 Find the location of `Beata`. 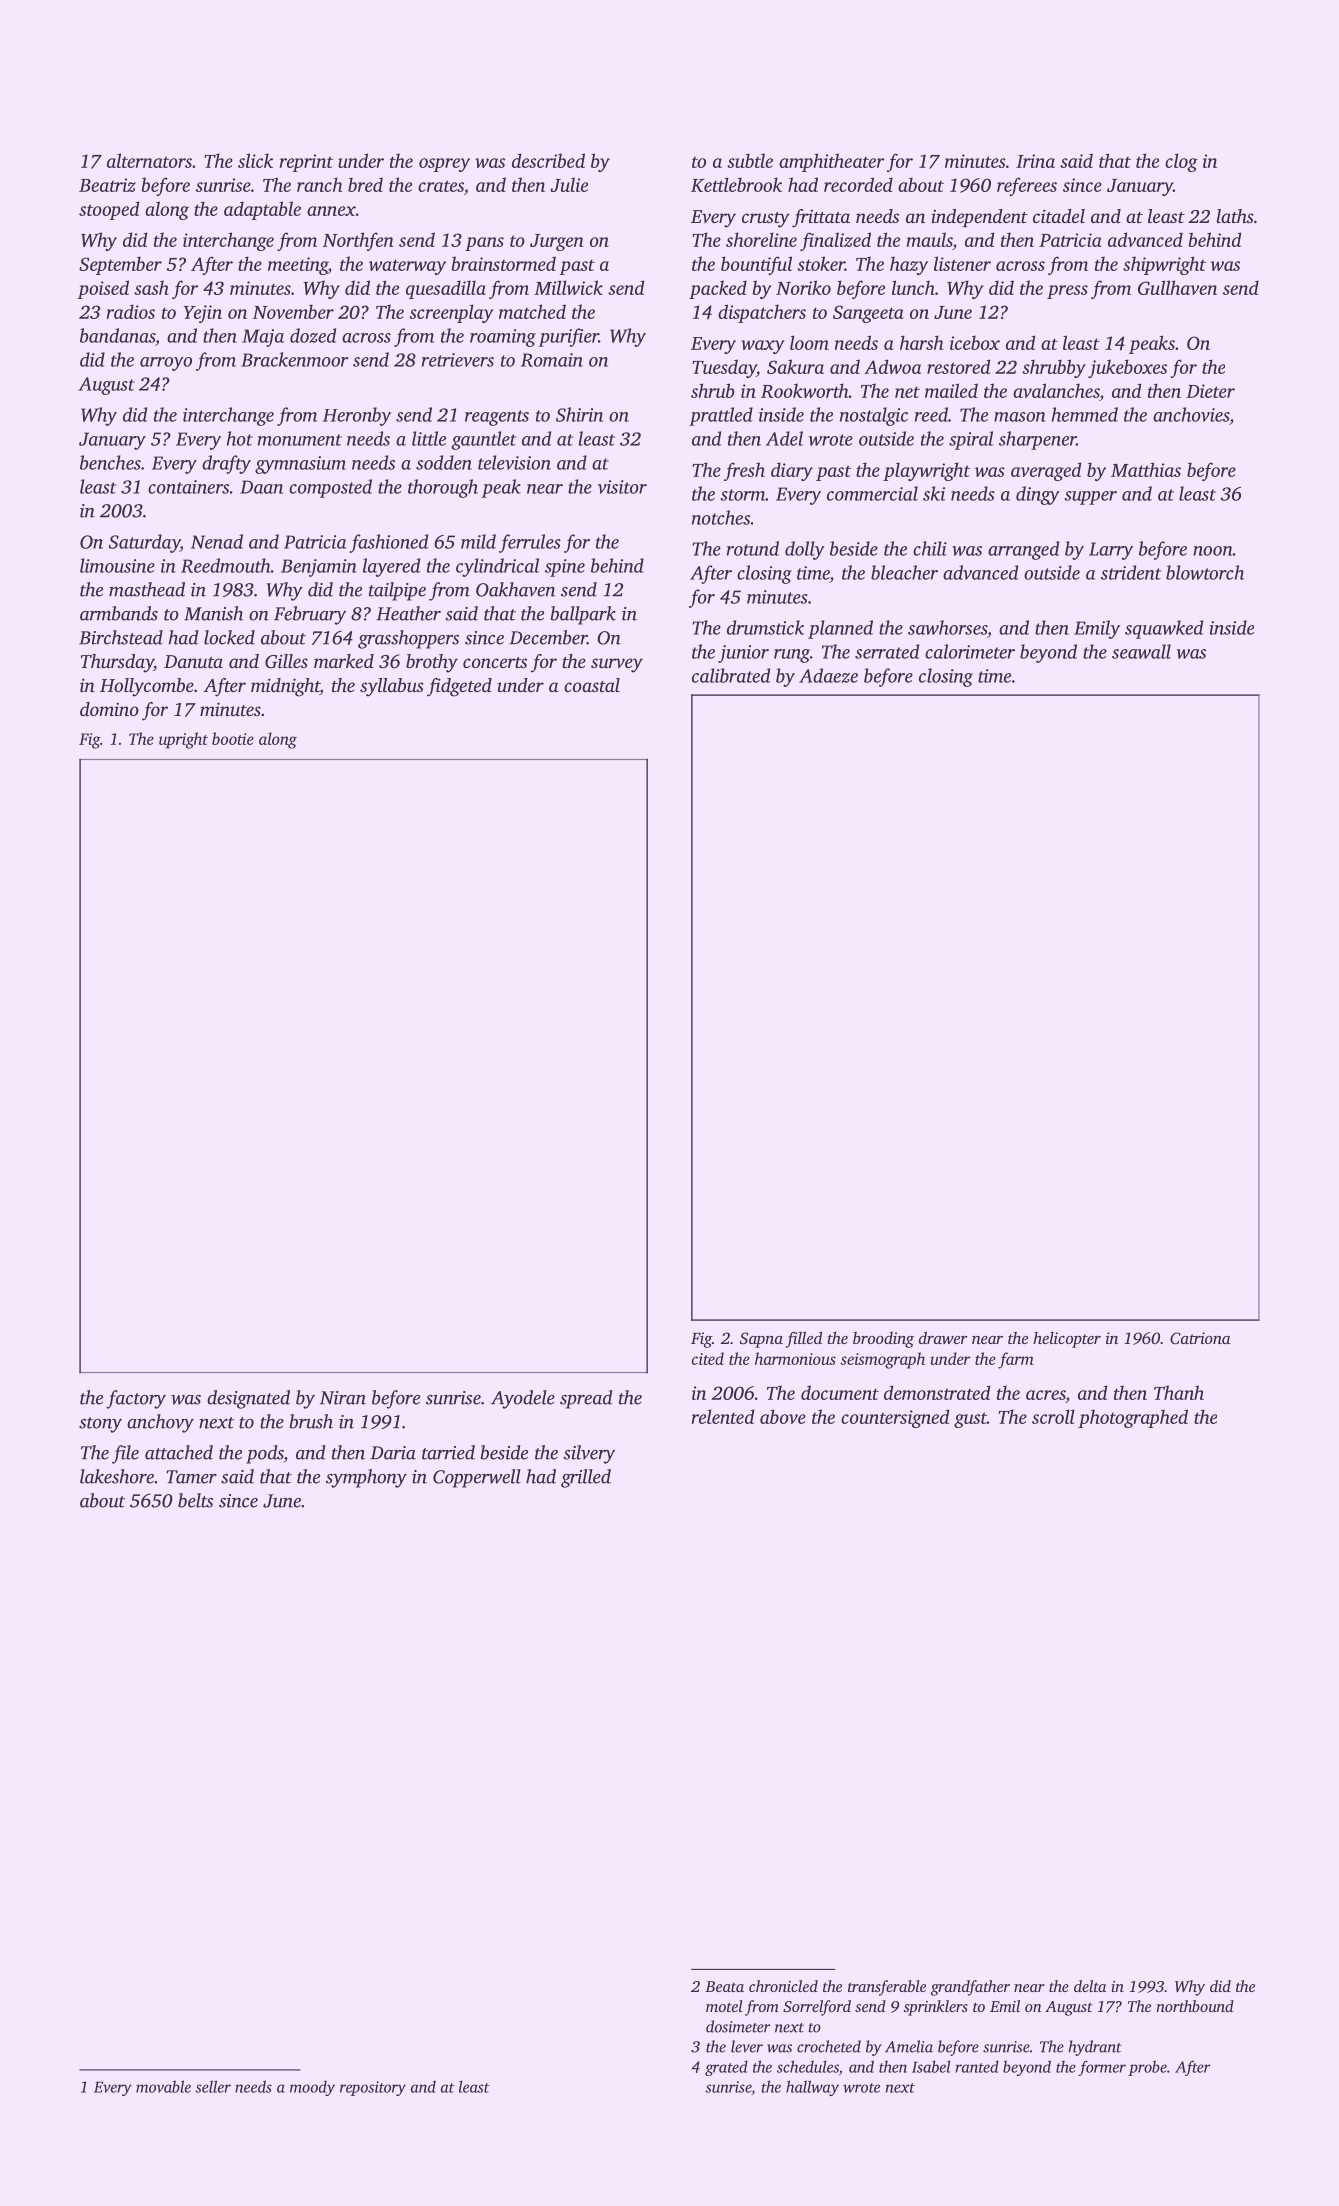

Beata is located at coordinates (724, 1986).
